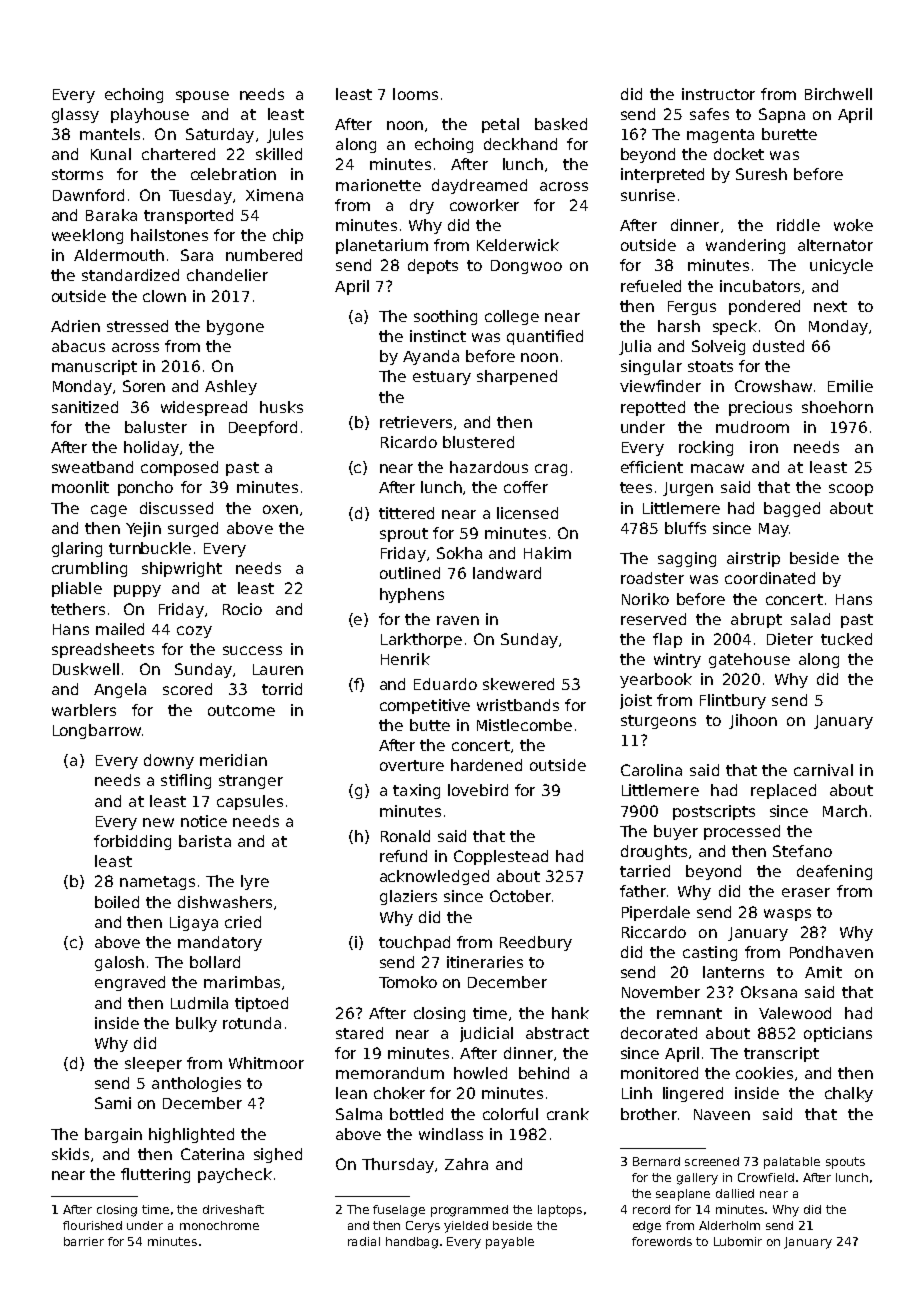  Describe the element at coordinates (733, 701) in the page. I see `Flintbury` at that location.
